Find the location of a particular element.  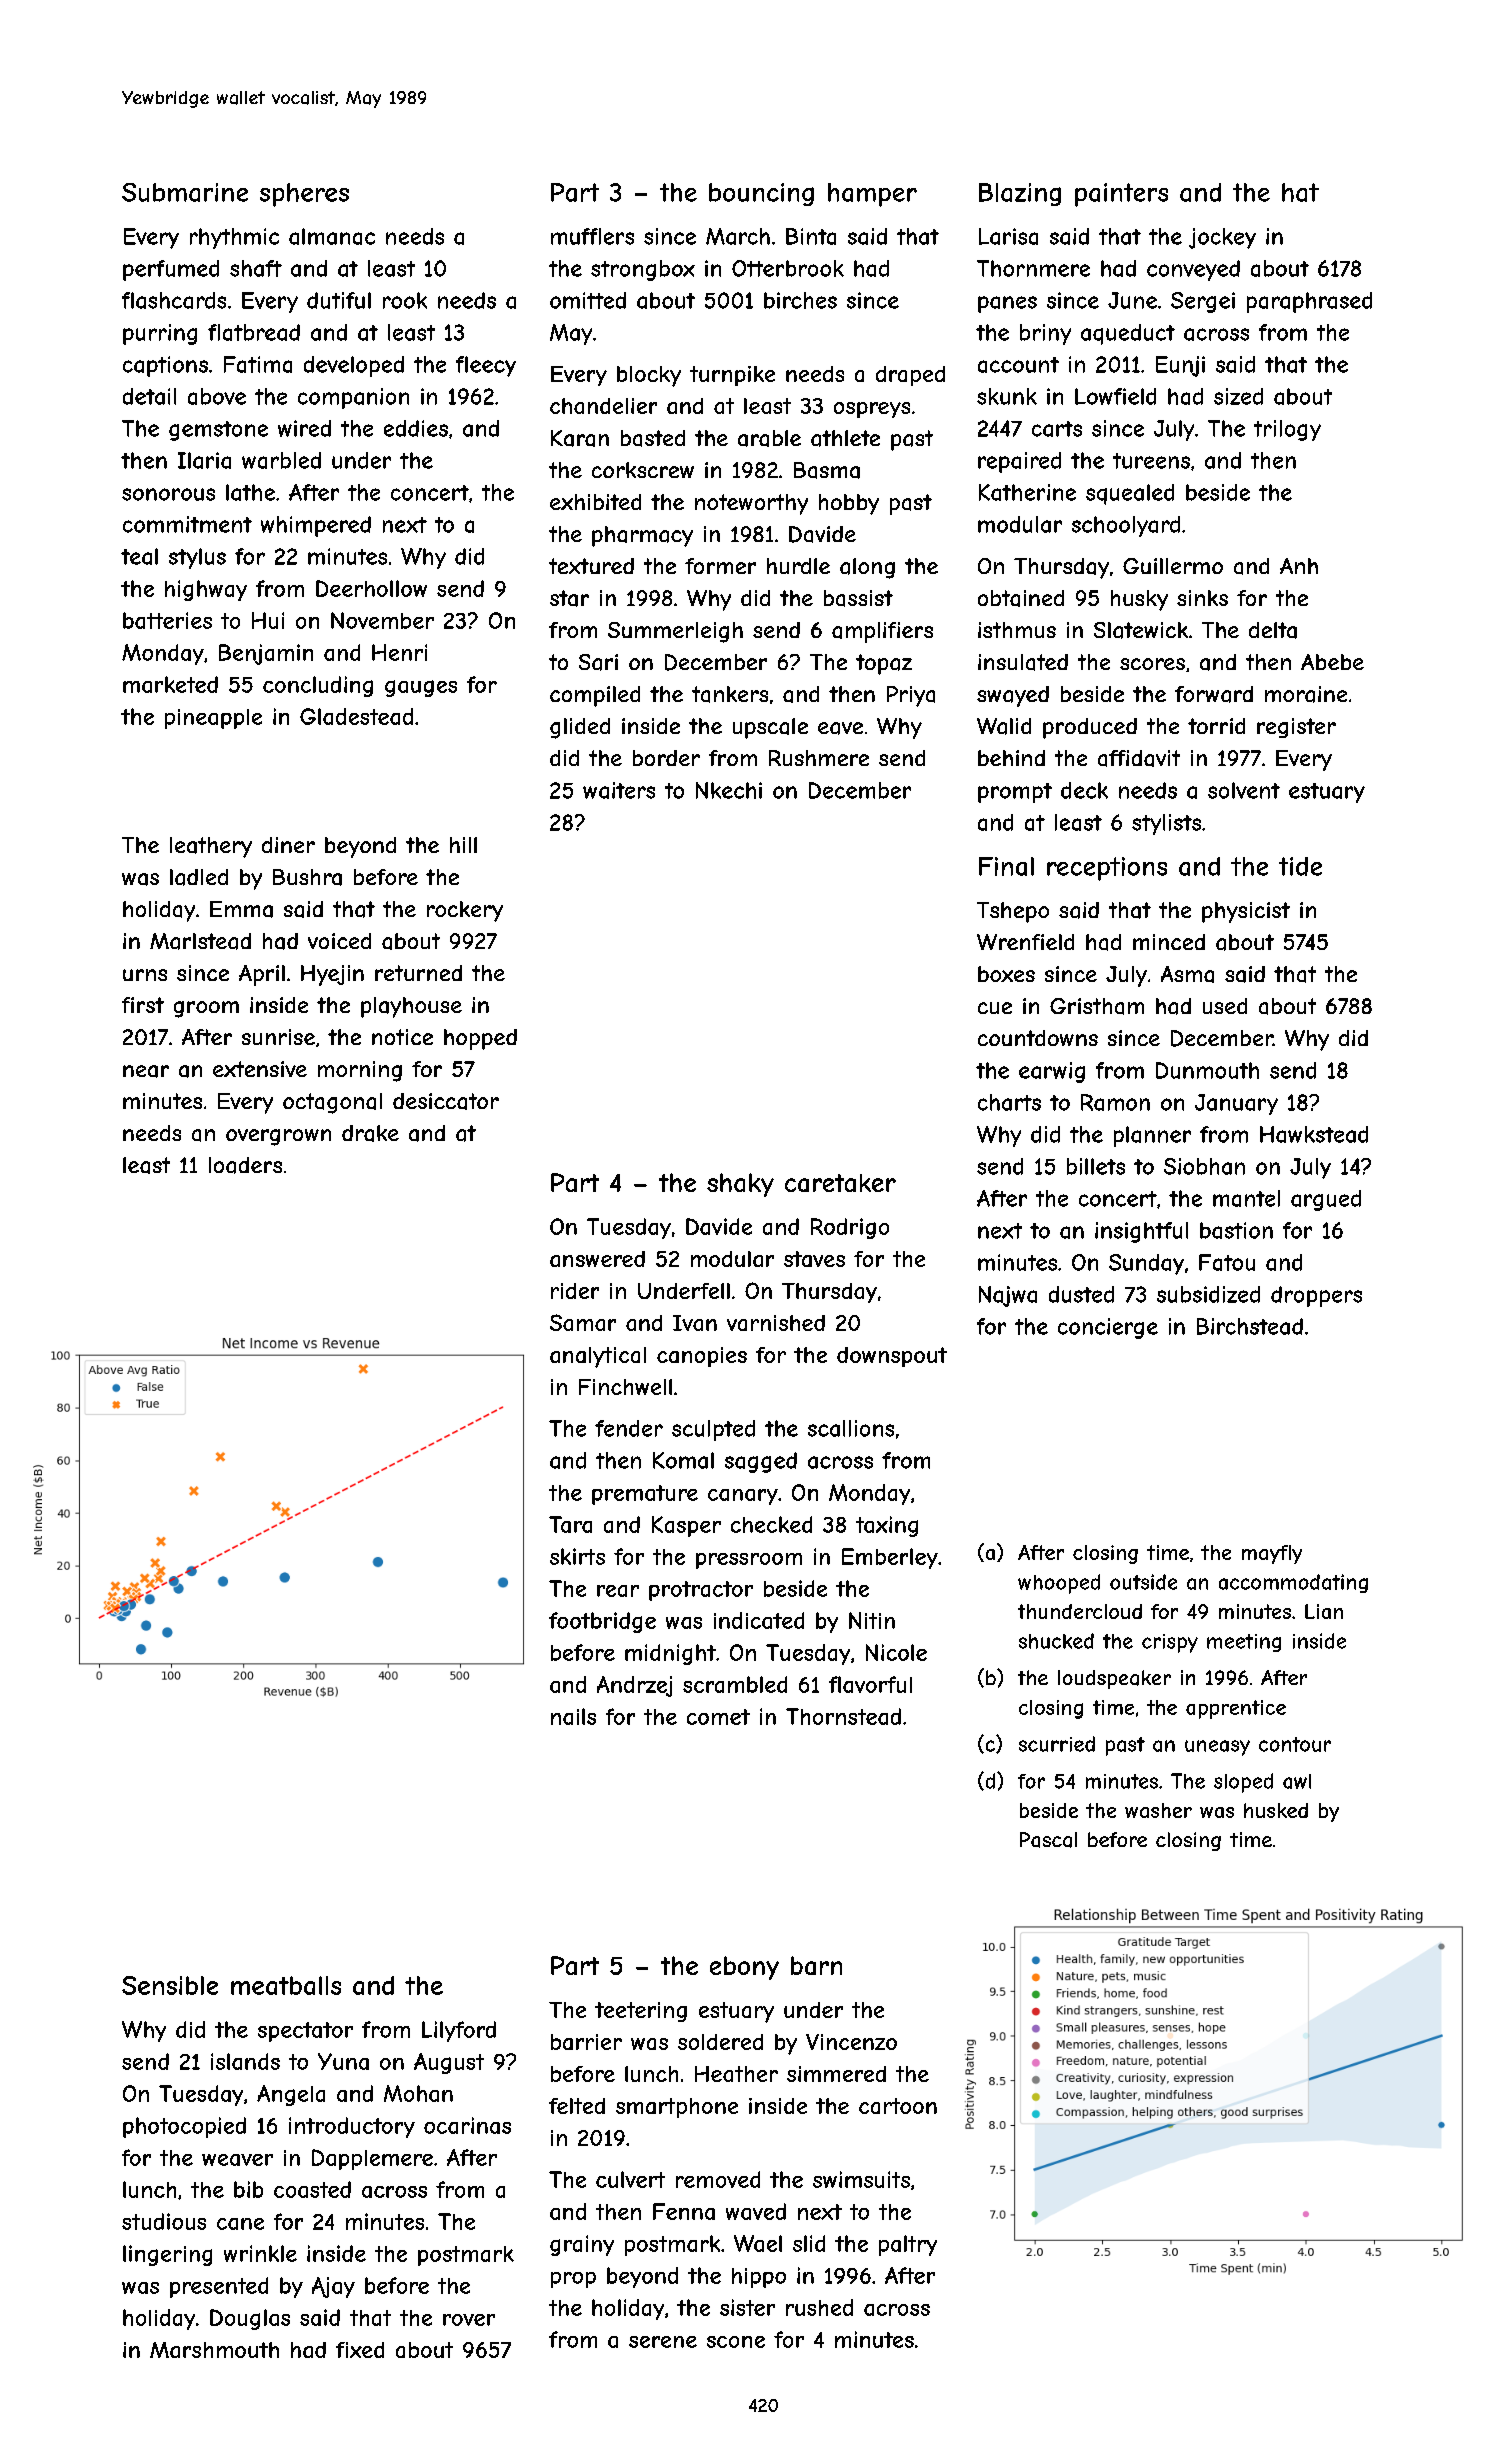

Submarine is located at coordinates (185, 192).
